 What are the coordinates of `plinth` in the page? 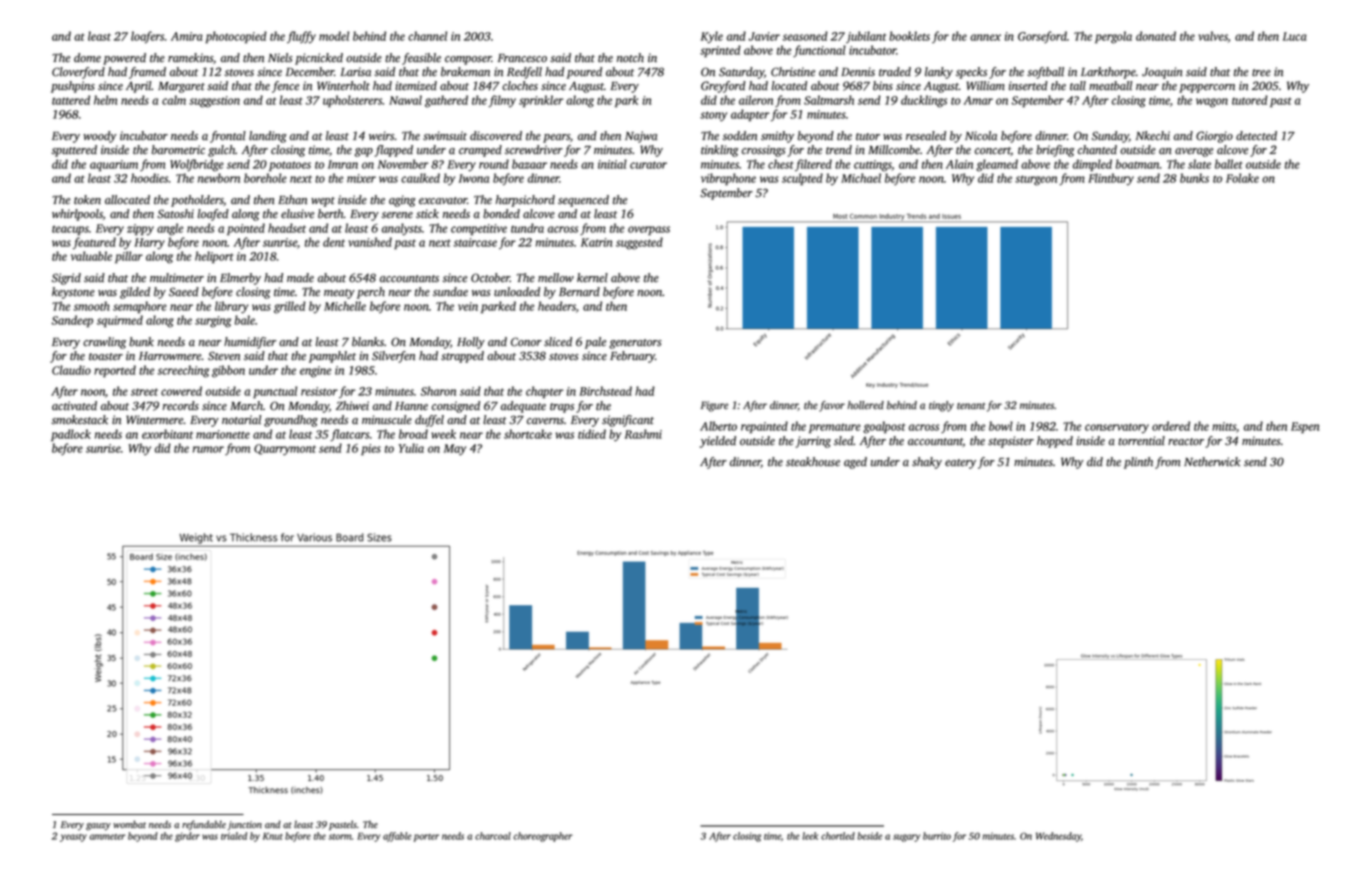 It's located at (1138, 463).
